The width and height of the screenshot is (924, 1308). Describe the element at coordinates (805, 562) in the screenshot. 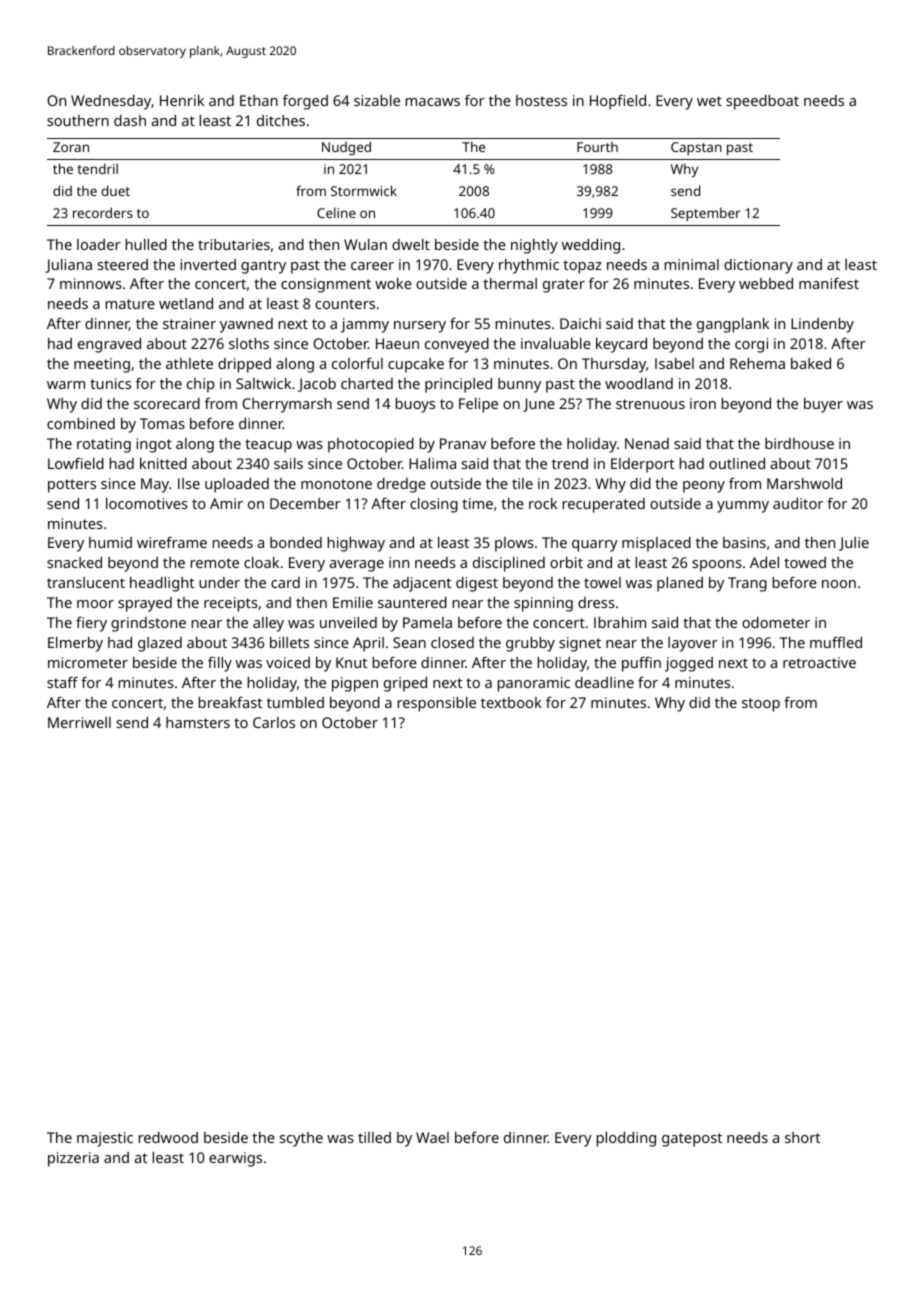

I see `towed` at that location.
